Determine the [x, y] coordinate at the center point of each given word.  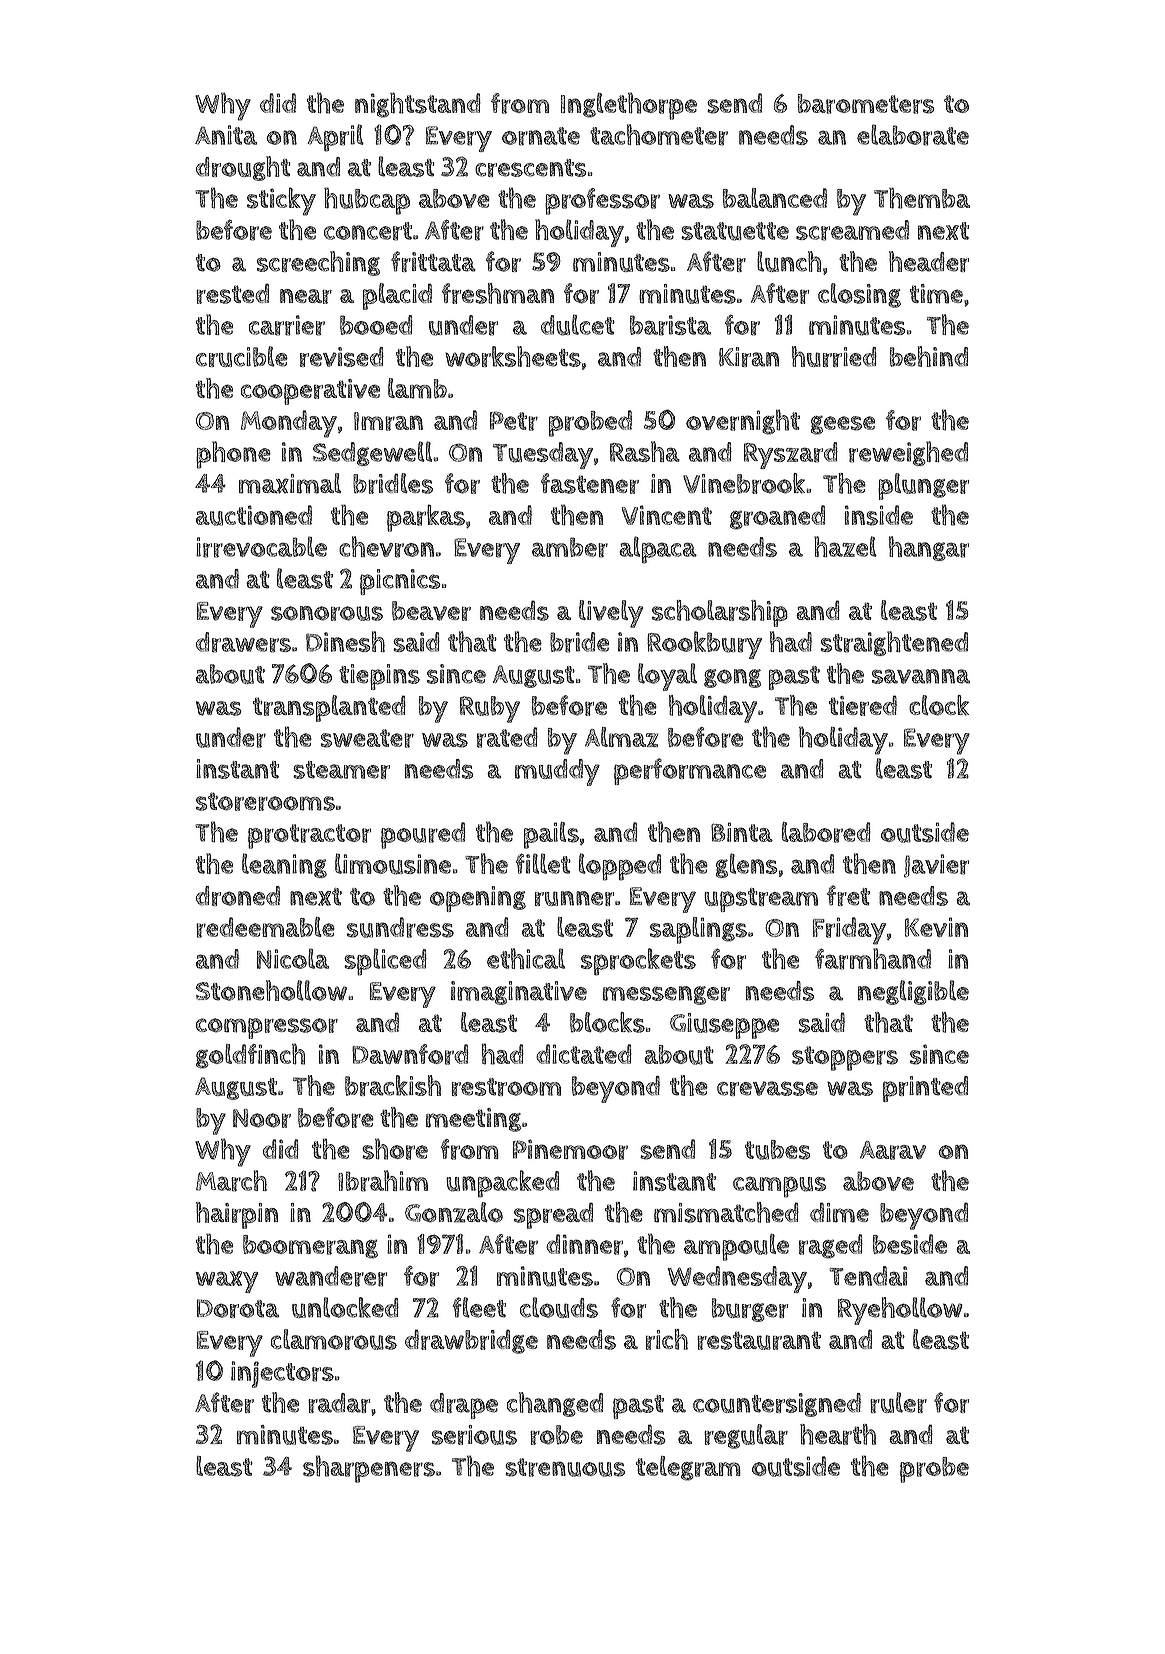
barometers [866, 104]
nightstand [418, 105]
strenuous [565, 1467]
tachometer [659, 135]
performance [690, 771]
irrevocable [261, 547]
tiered [863, 705]
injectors [282, 1374]
